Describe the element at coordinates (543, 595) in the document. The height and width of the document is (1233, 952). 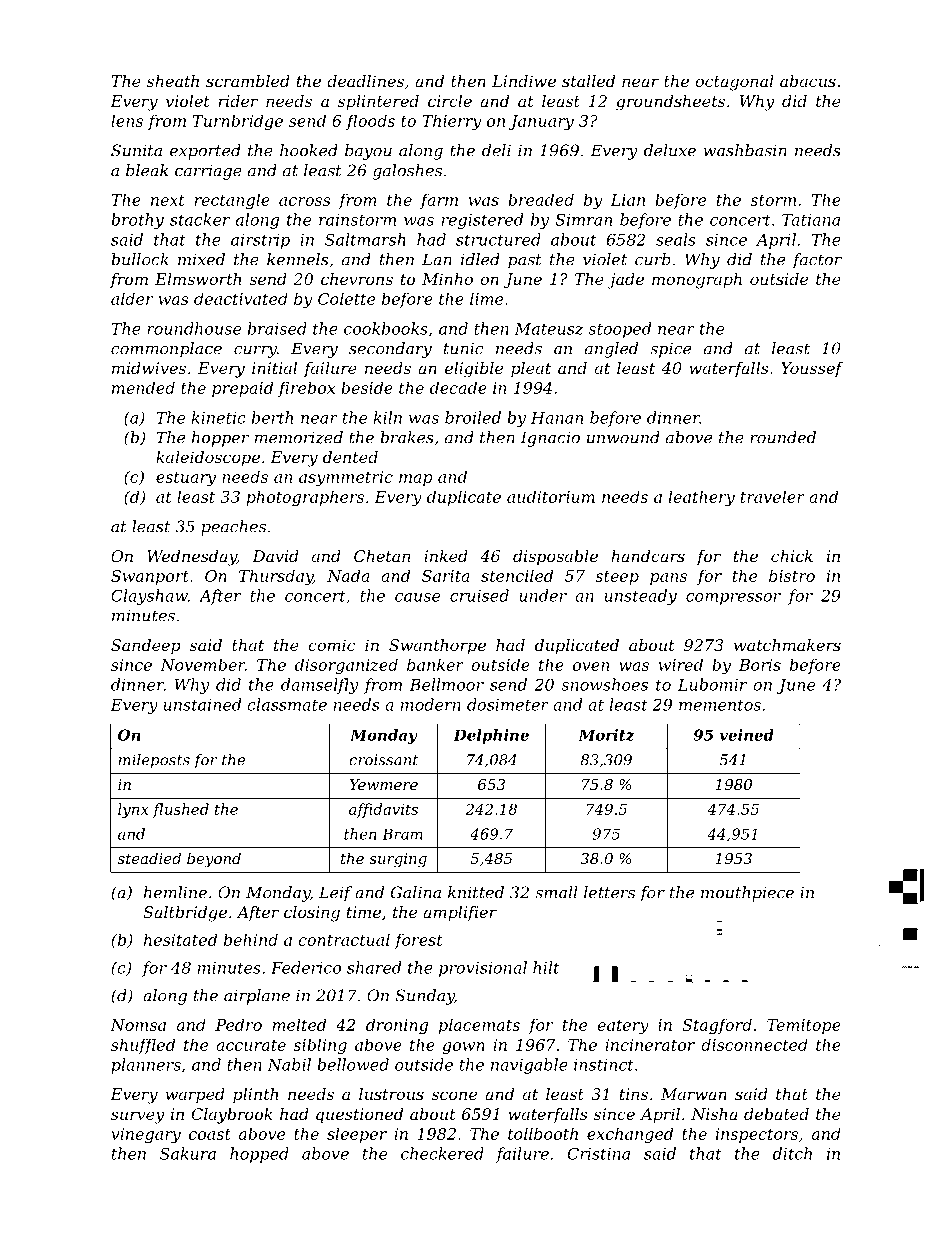
I see `under` at that location.
